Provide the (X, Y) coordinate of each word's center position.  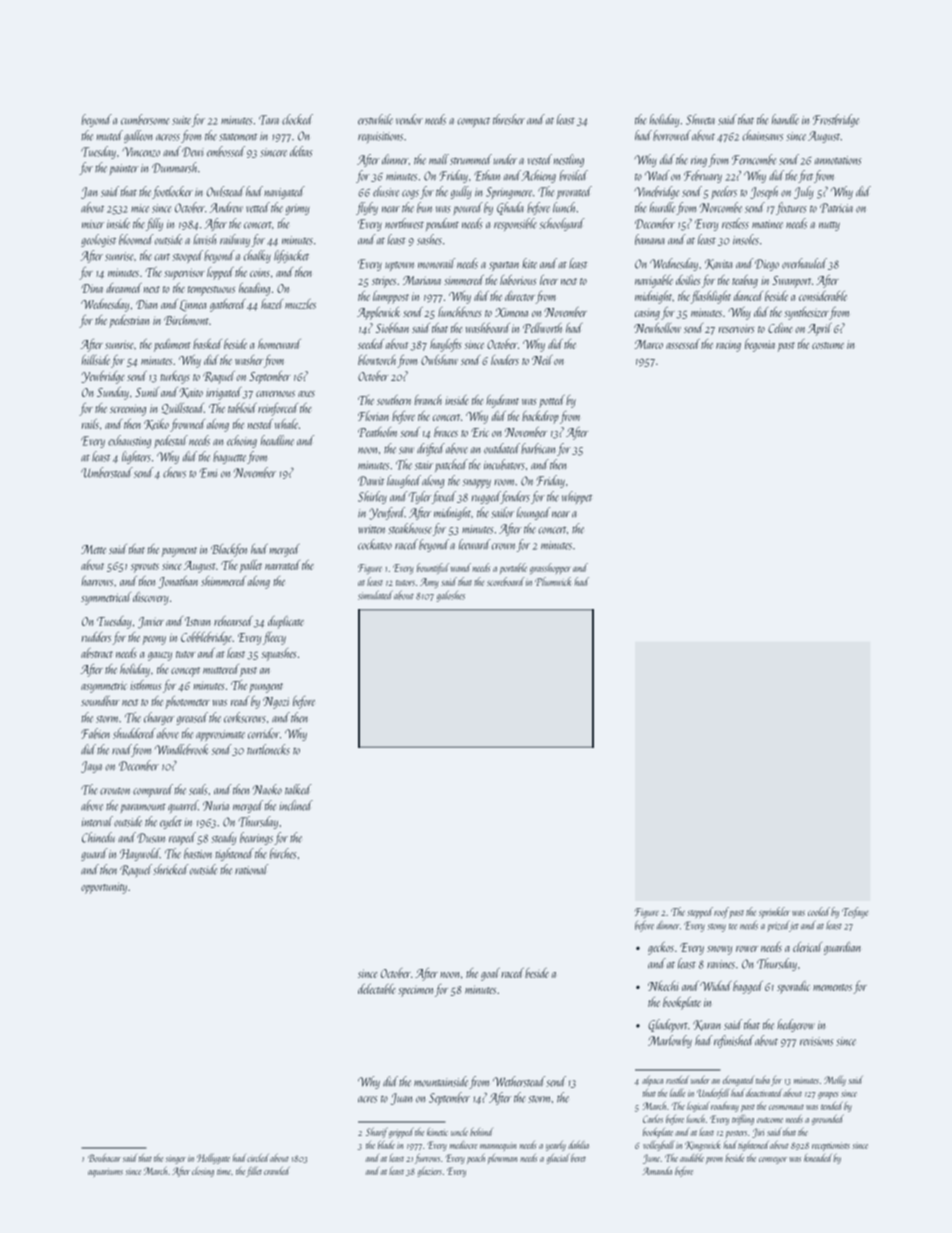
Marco (649, 344)
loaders (505, 360)
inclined (296, 805)
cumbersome (145, 119)
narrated (282, 565)
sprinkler (774, 912)
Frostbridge (836, 120)
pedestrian (129, 321)
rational (251, 869)
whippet (577, 497)
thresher (509, 119)
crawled (276, 1171)
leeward (475, 544)
